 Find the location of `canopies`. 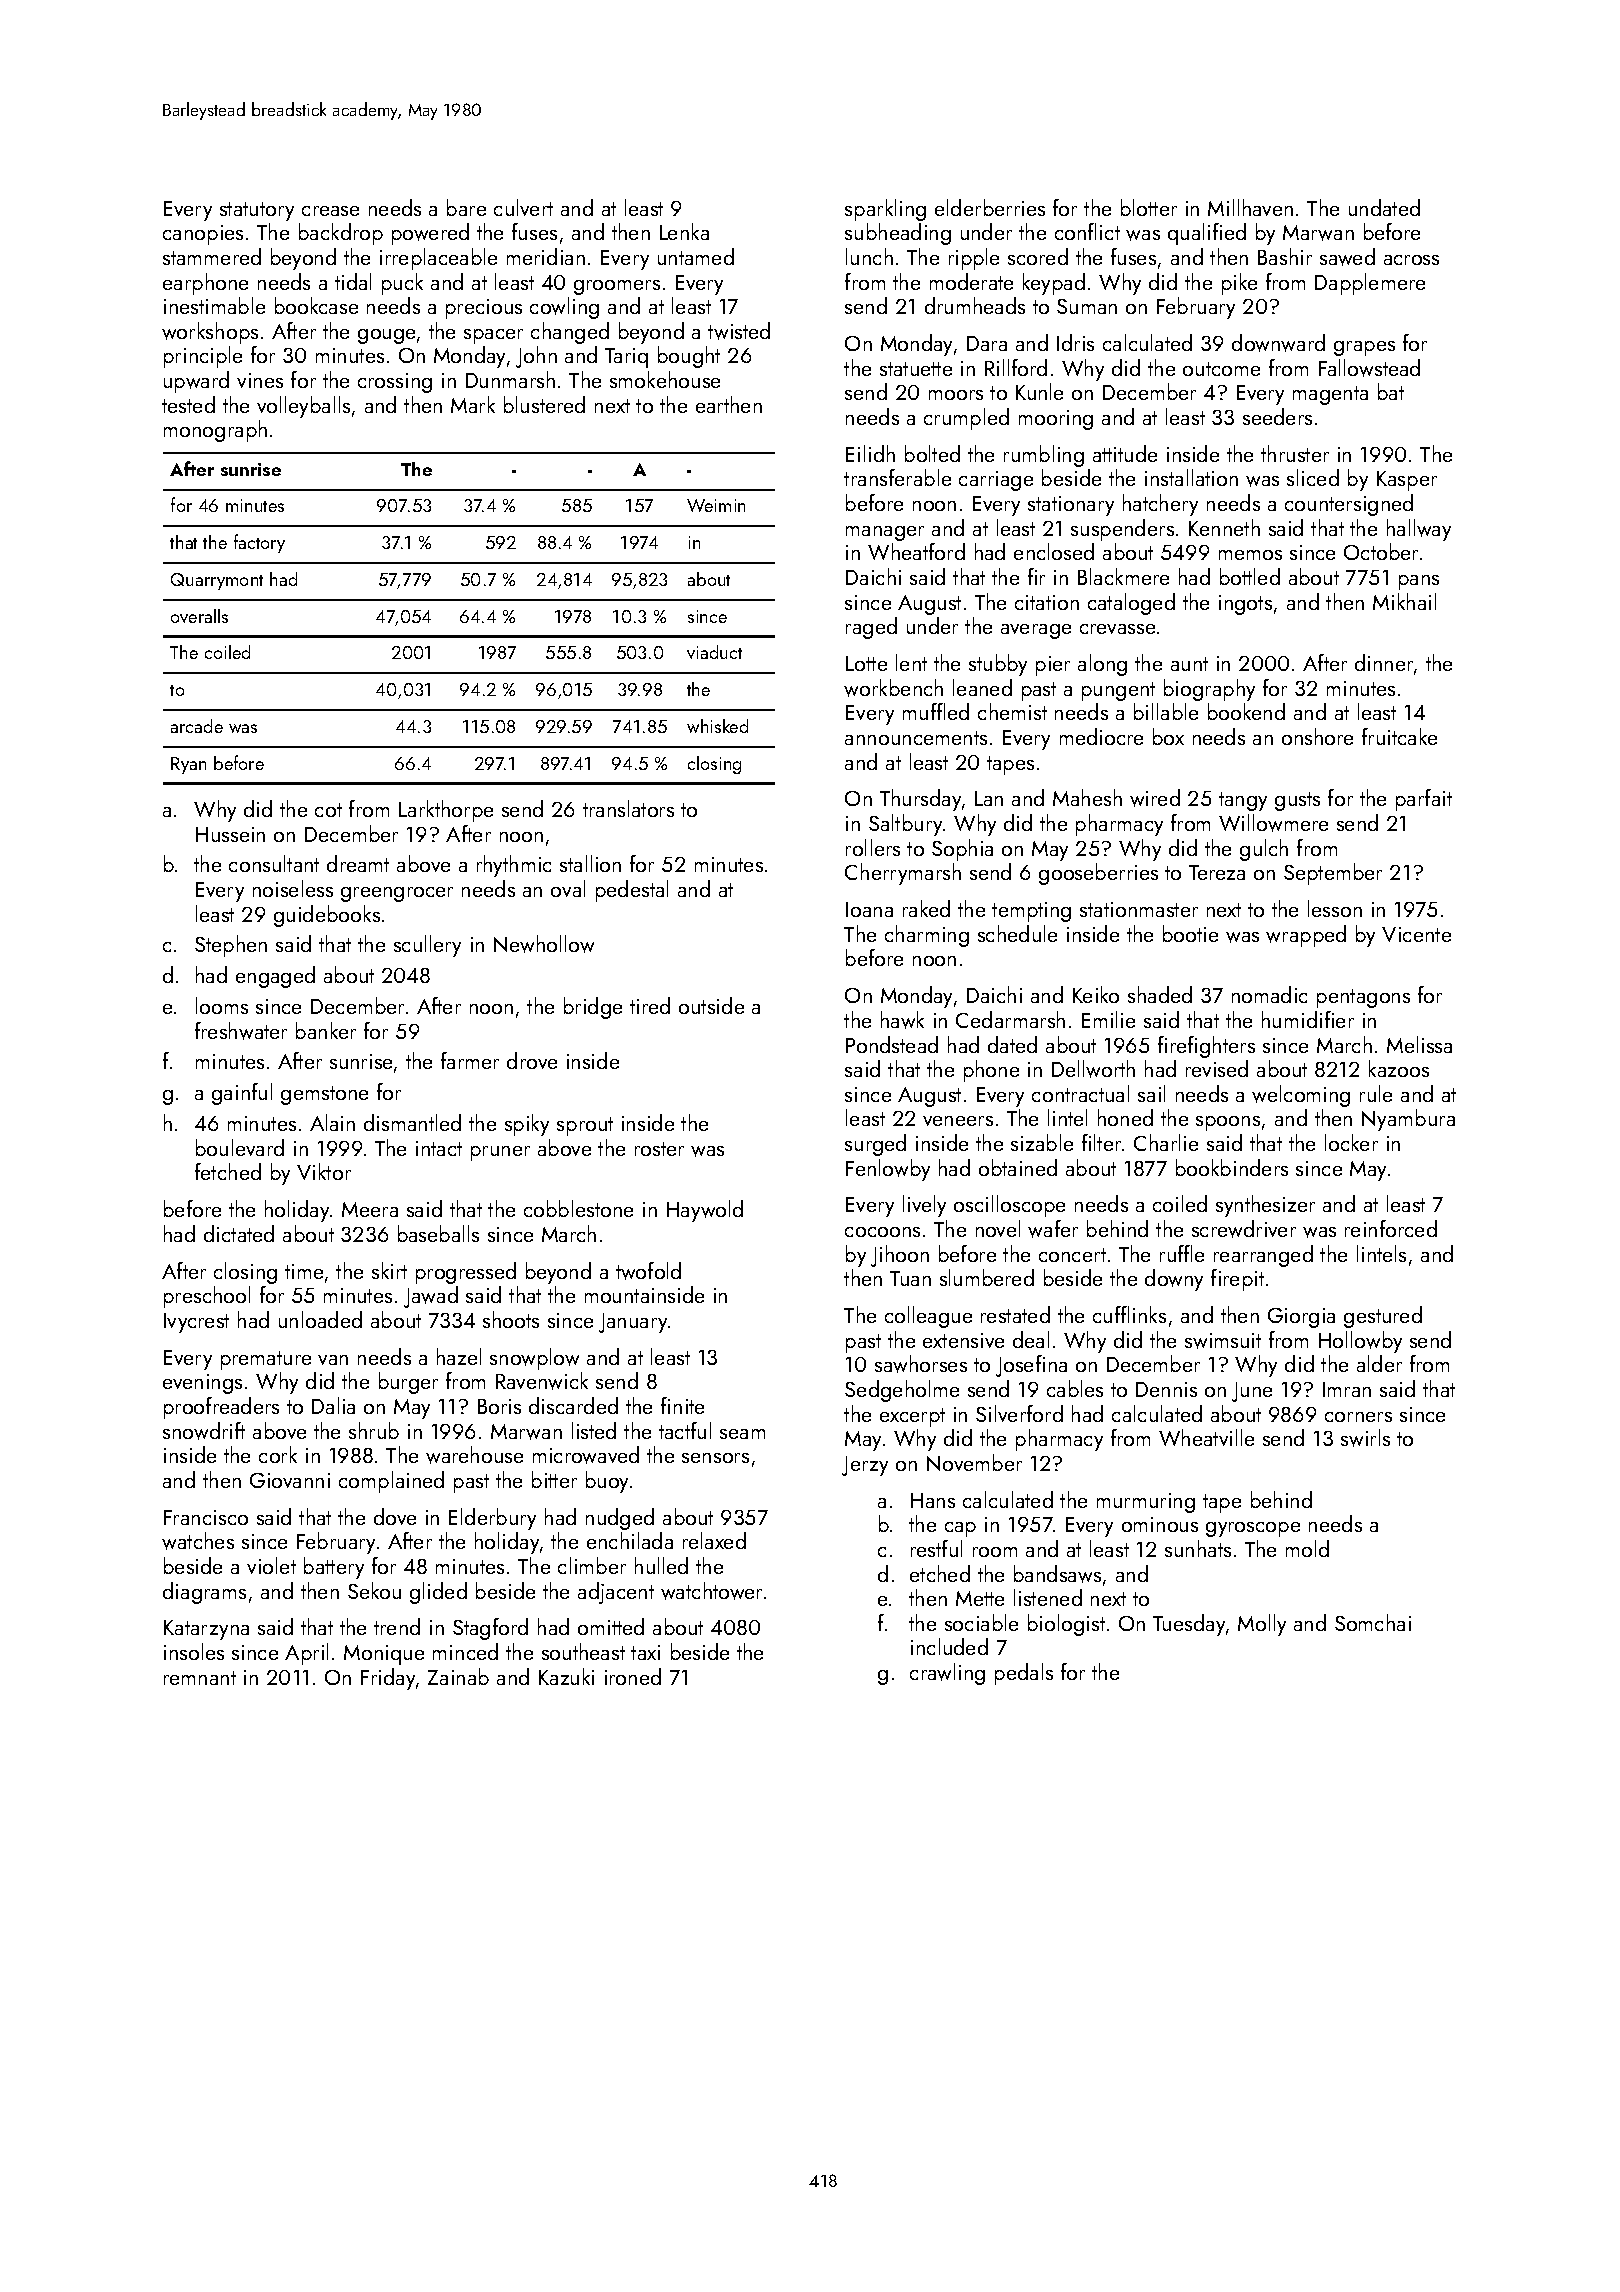

canopies is located at coordinates (203, 235).
